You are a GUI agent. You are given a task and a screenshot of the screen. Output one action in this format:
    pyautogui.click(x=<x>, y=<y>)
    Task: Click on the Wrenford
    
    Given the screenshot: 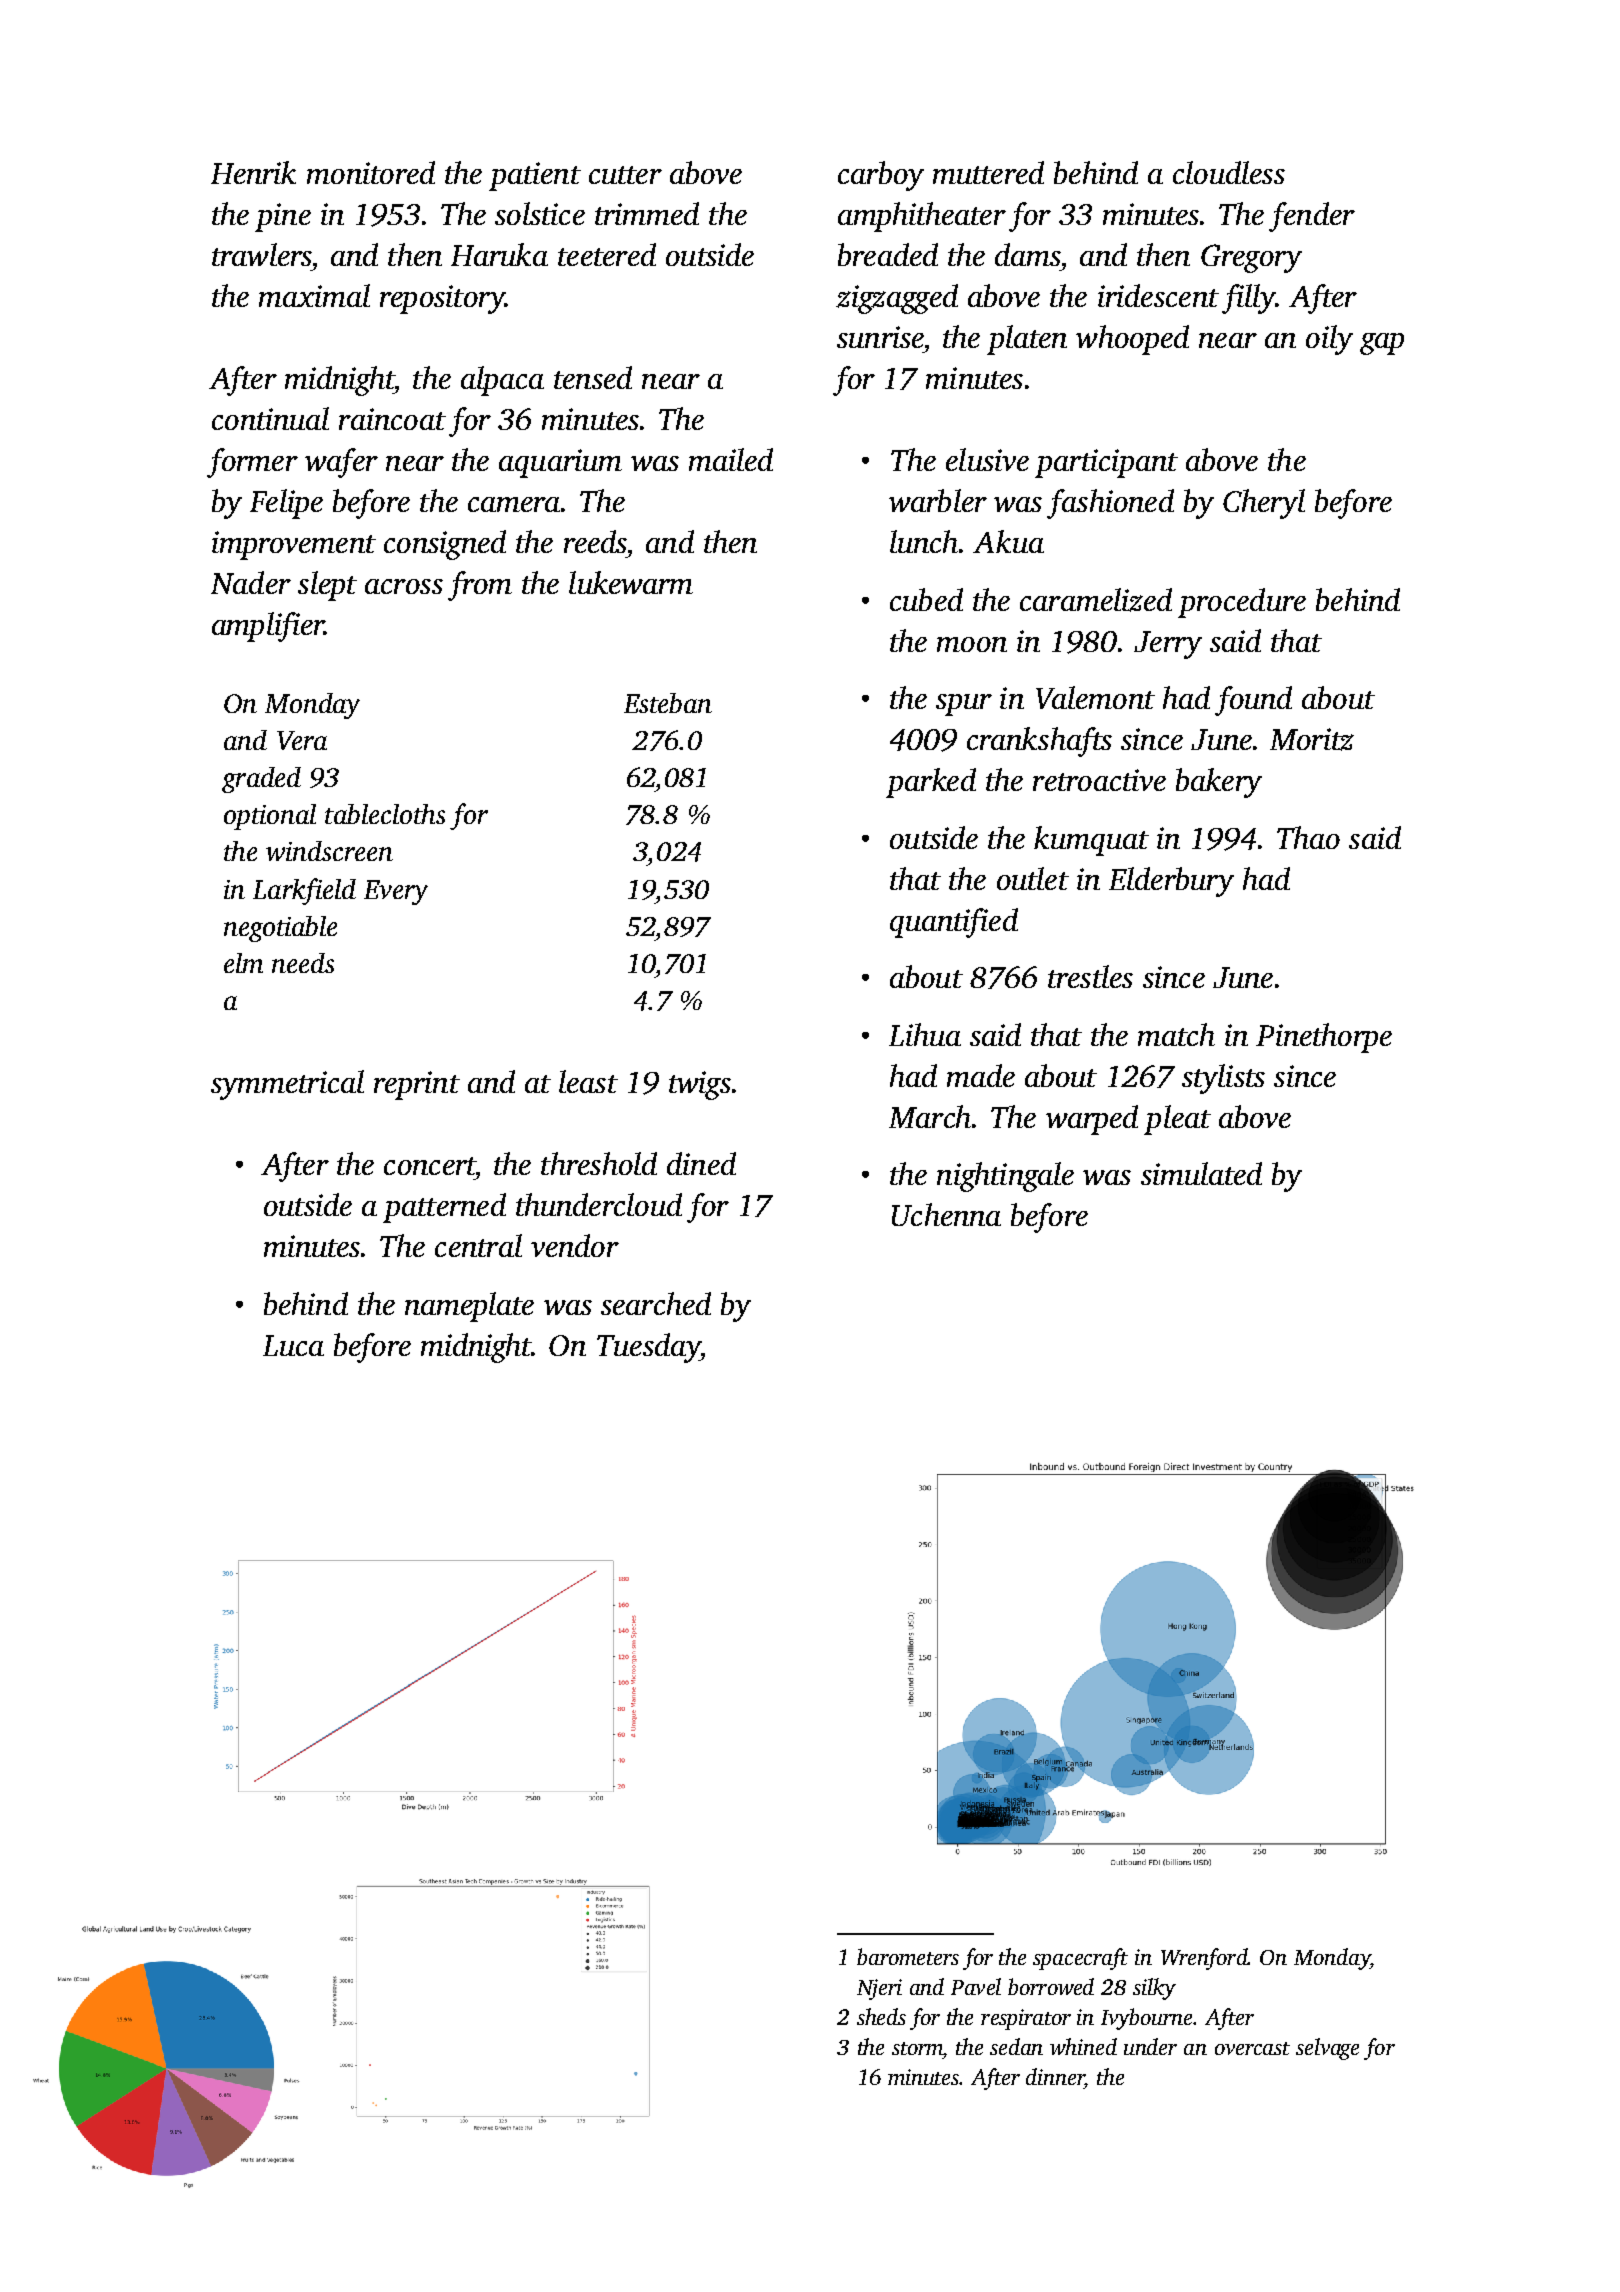 What is the action you would take?
    pyautogui.click(x=1204, y=1959)
